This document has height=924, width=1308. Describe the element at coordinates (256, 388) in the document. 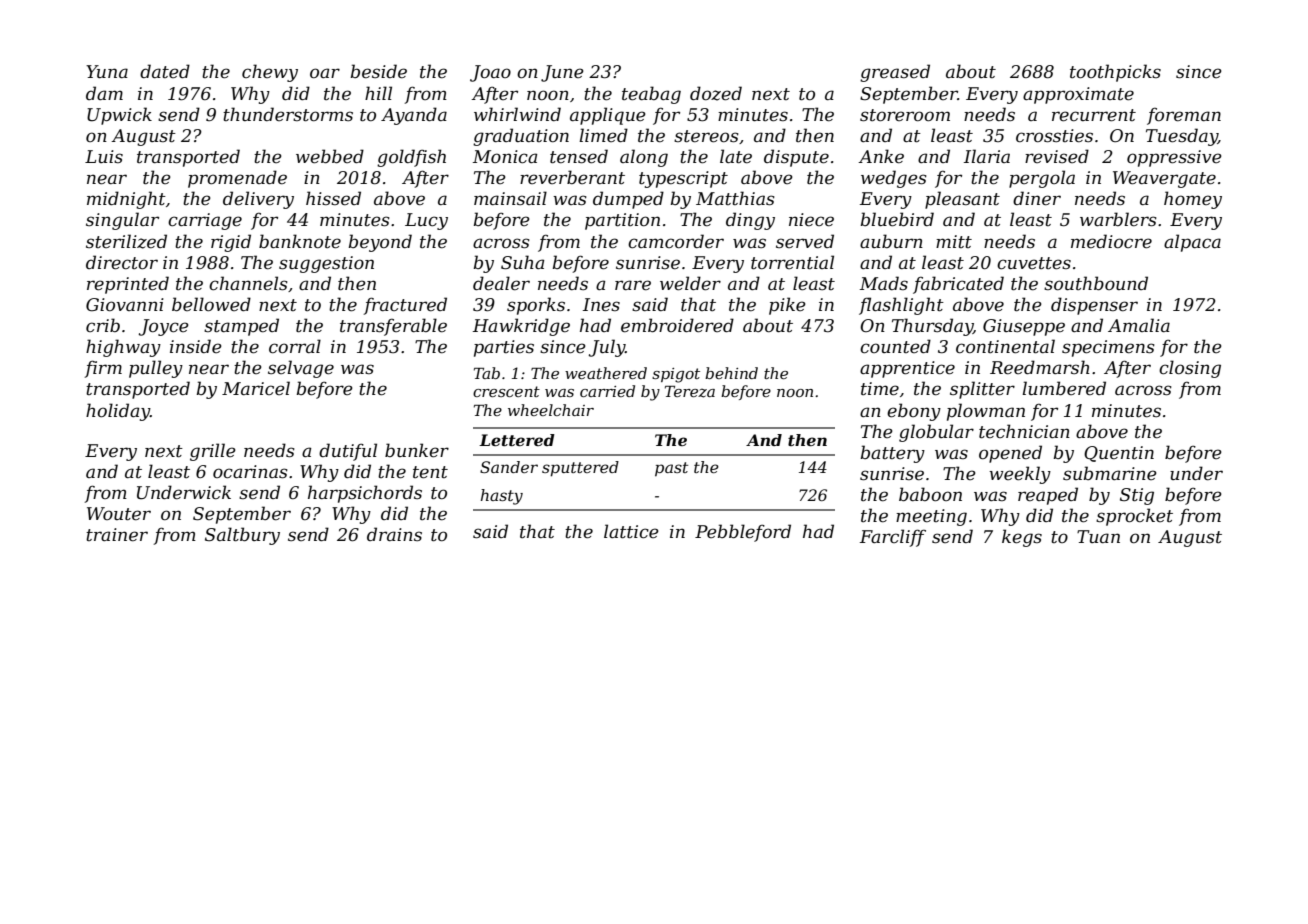

I see `Maricel` at that location.
